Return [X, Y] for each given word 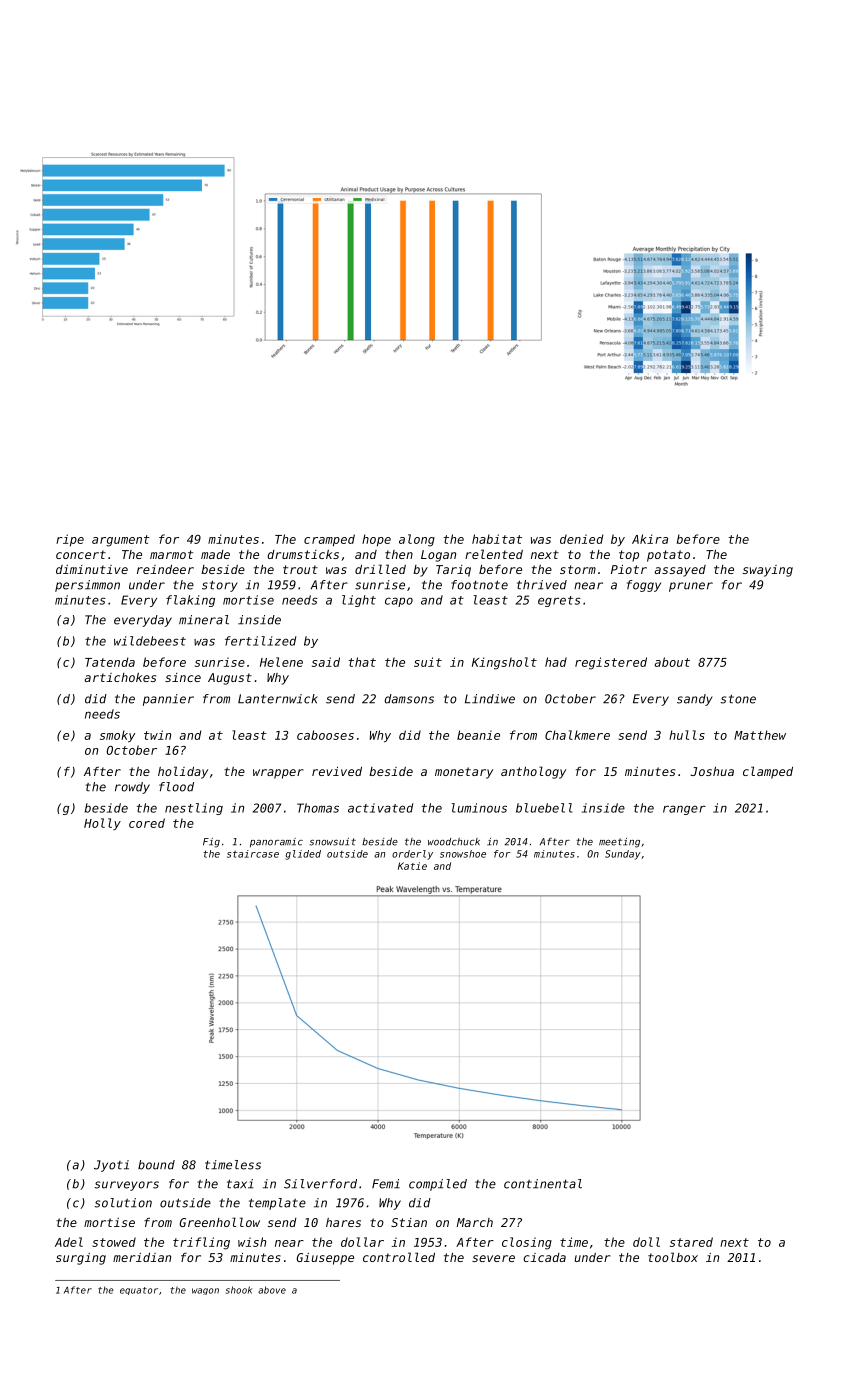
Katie [412, 866]
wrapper [278, 774]
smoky [117, 736]
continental [543, 1184]
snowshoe [463, 854]
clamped [768, 772]
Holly [102, 824]
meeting [619, 843]
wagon [205, 1291]
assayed [680, 571]
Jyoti [111, 1166]
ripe [70, 540]
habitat [497, 539]
